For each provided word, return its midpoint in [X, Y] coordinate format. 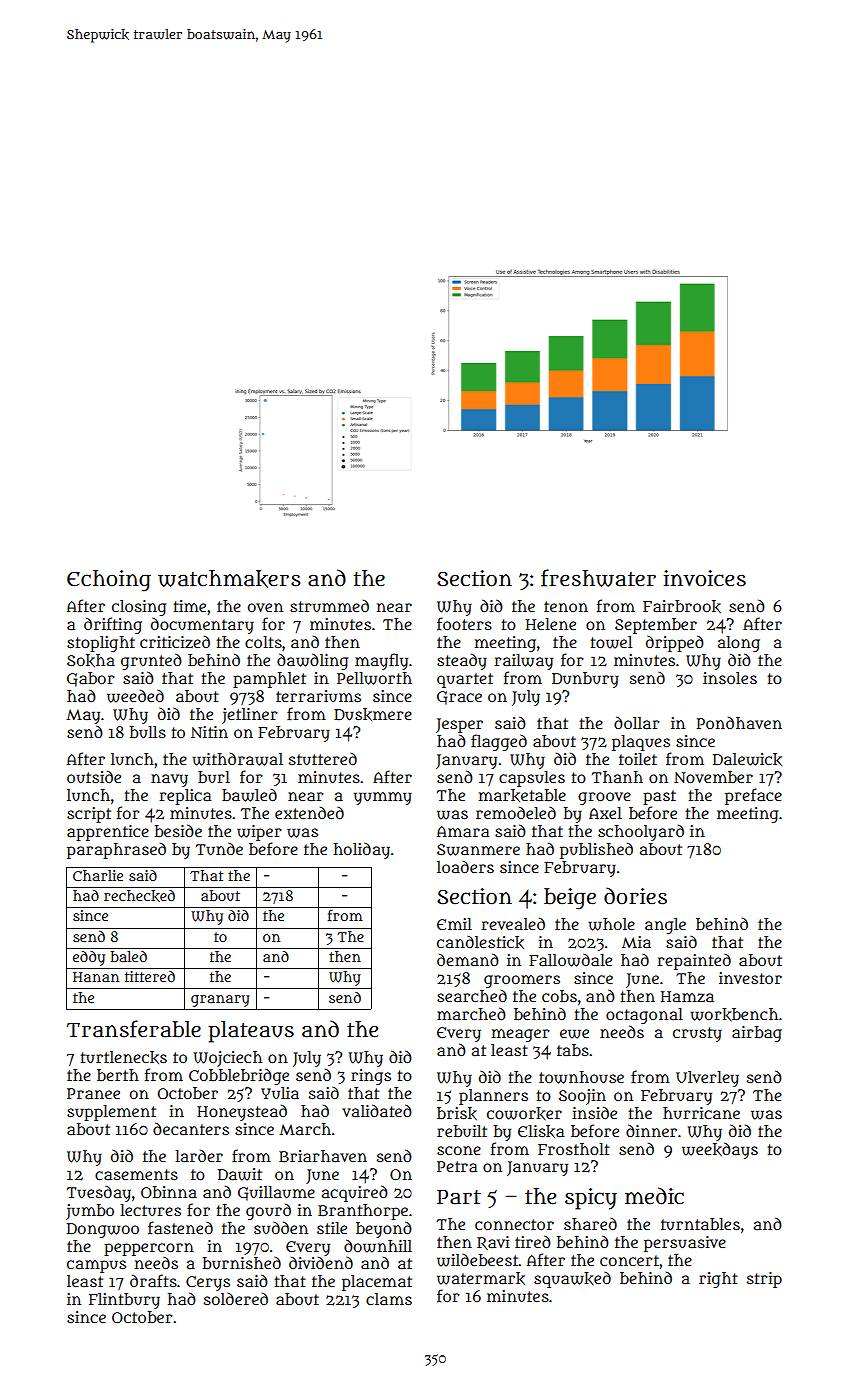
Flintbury [124, 1301]
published [596, 851]
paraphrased [116, 851]
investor [750, 978]
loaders [465, 867]
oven [265, 607]
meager [521, 1035]
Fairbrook [682, 607]
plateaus [251, 1032]
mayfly [381, 661]
